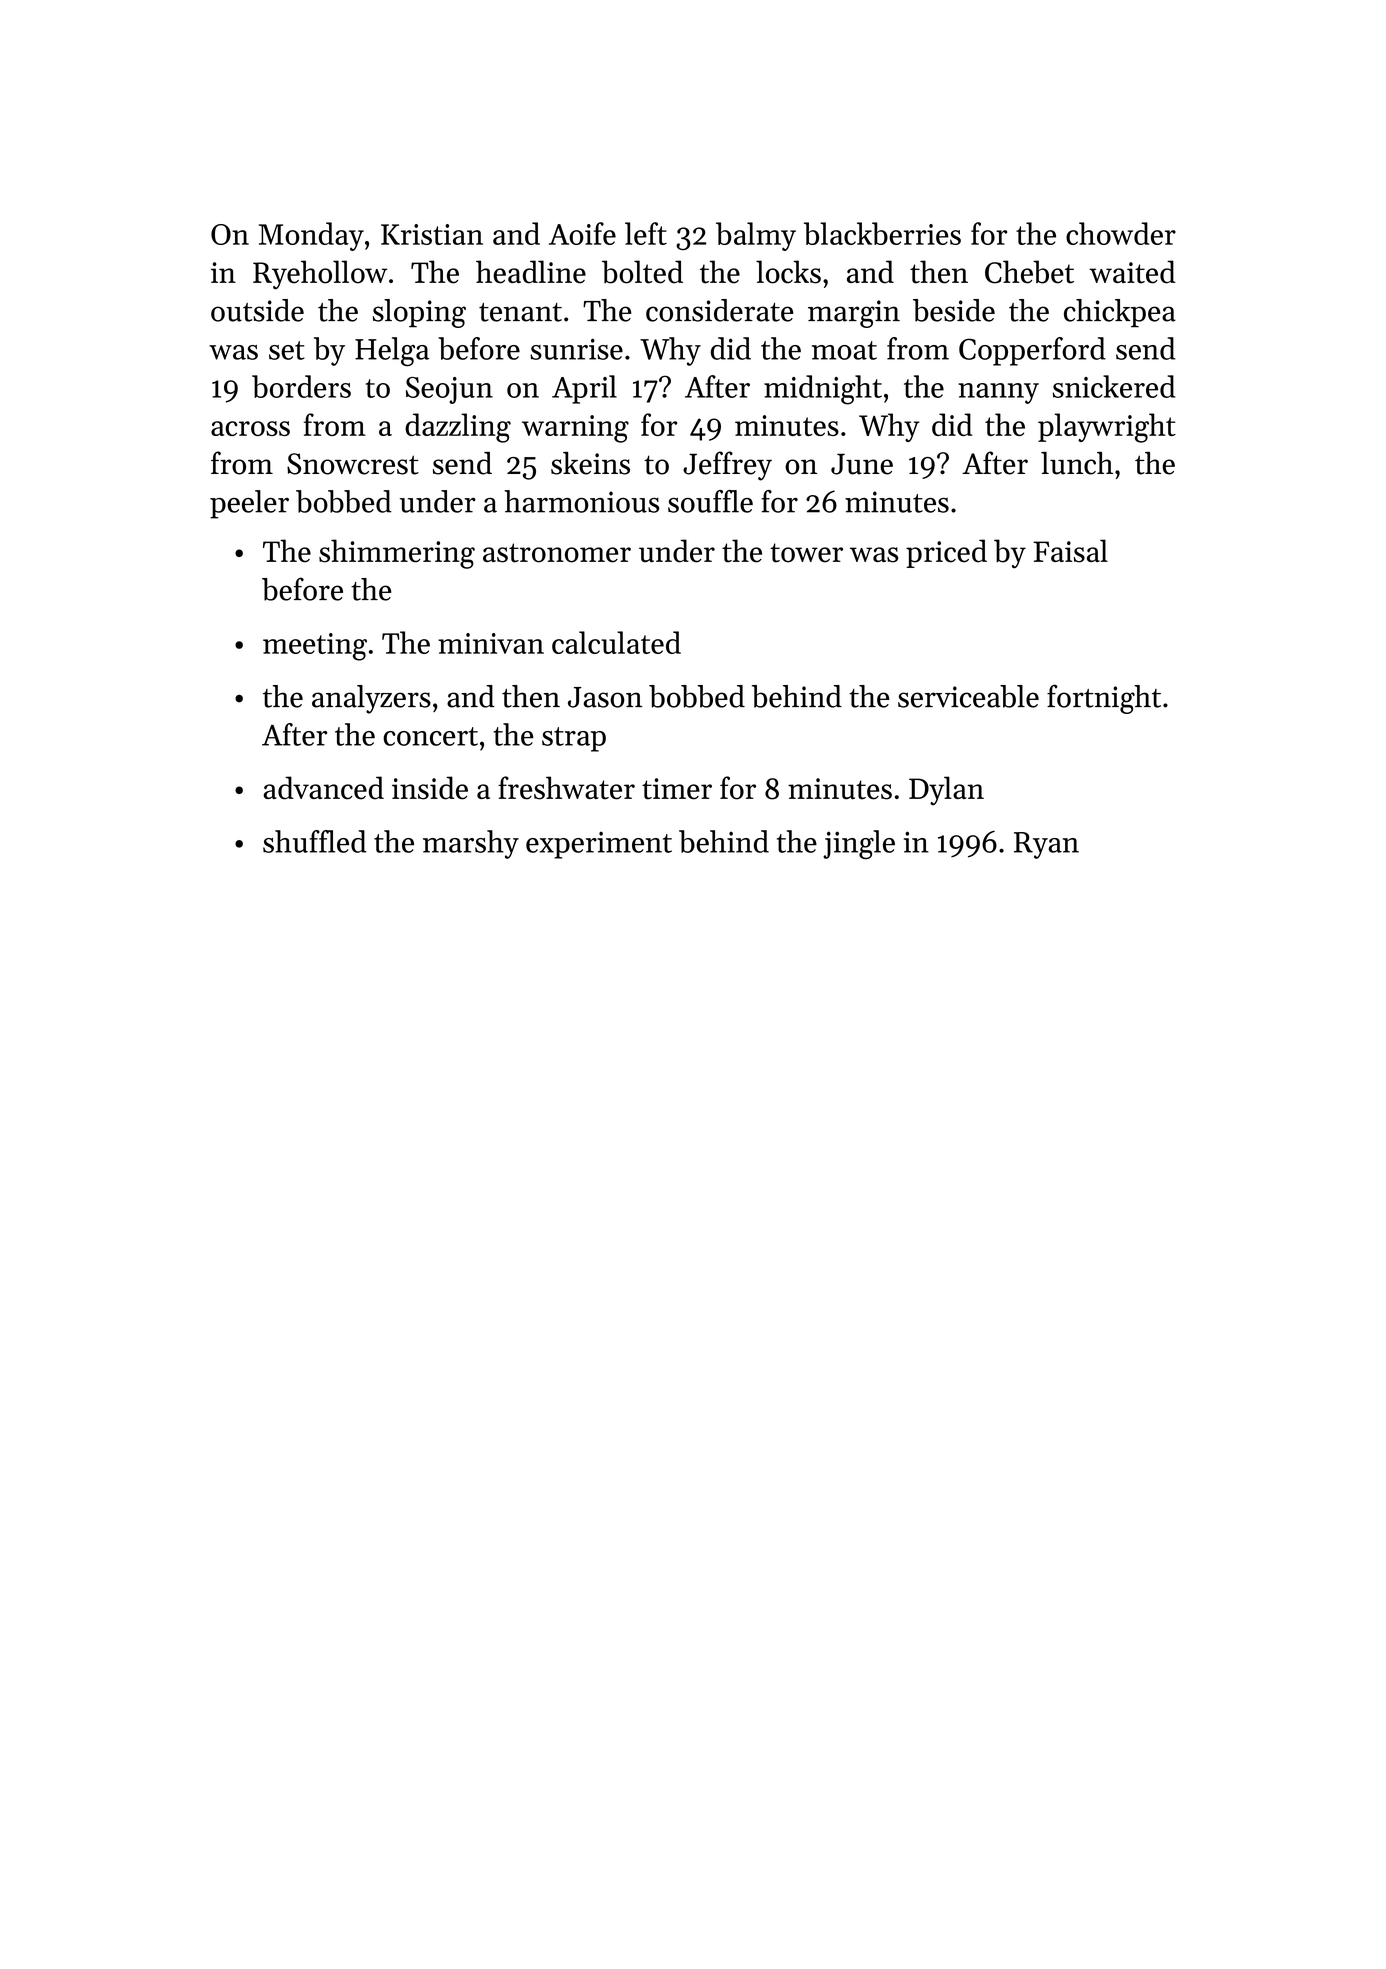 This screenshot has height=1969, width=1386. Describe the element at coordinates (320, 275) in the screenshot. I see `Ryehollow` at that location.
